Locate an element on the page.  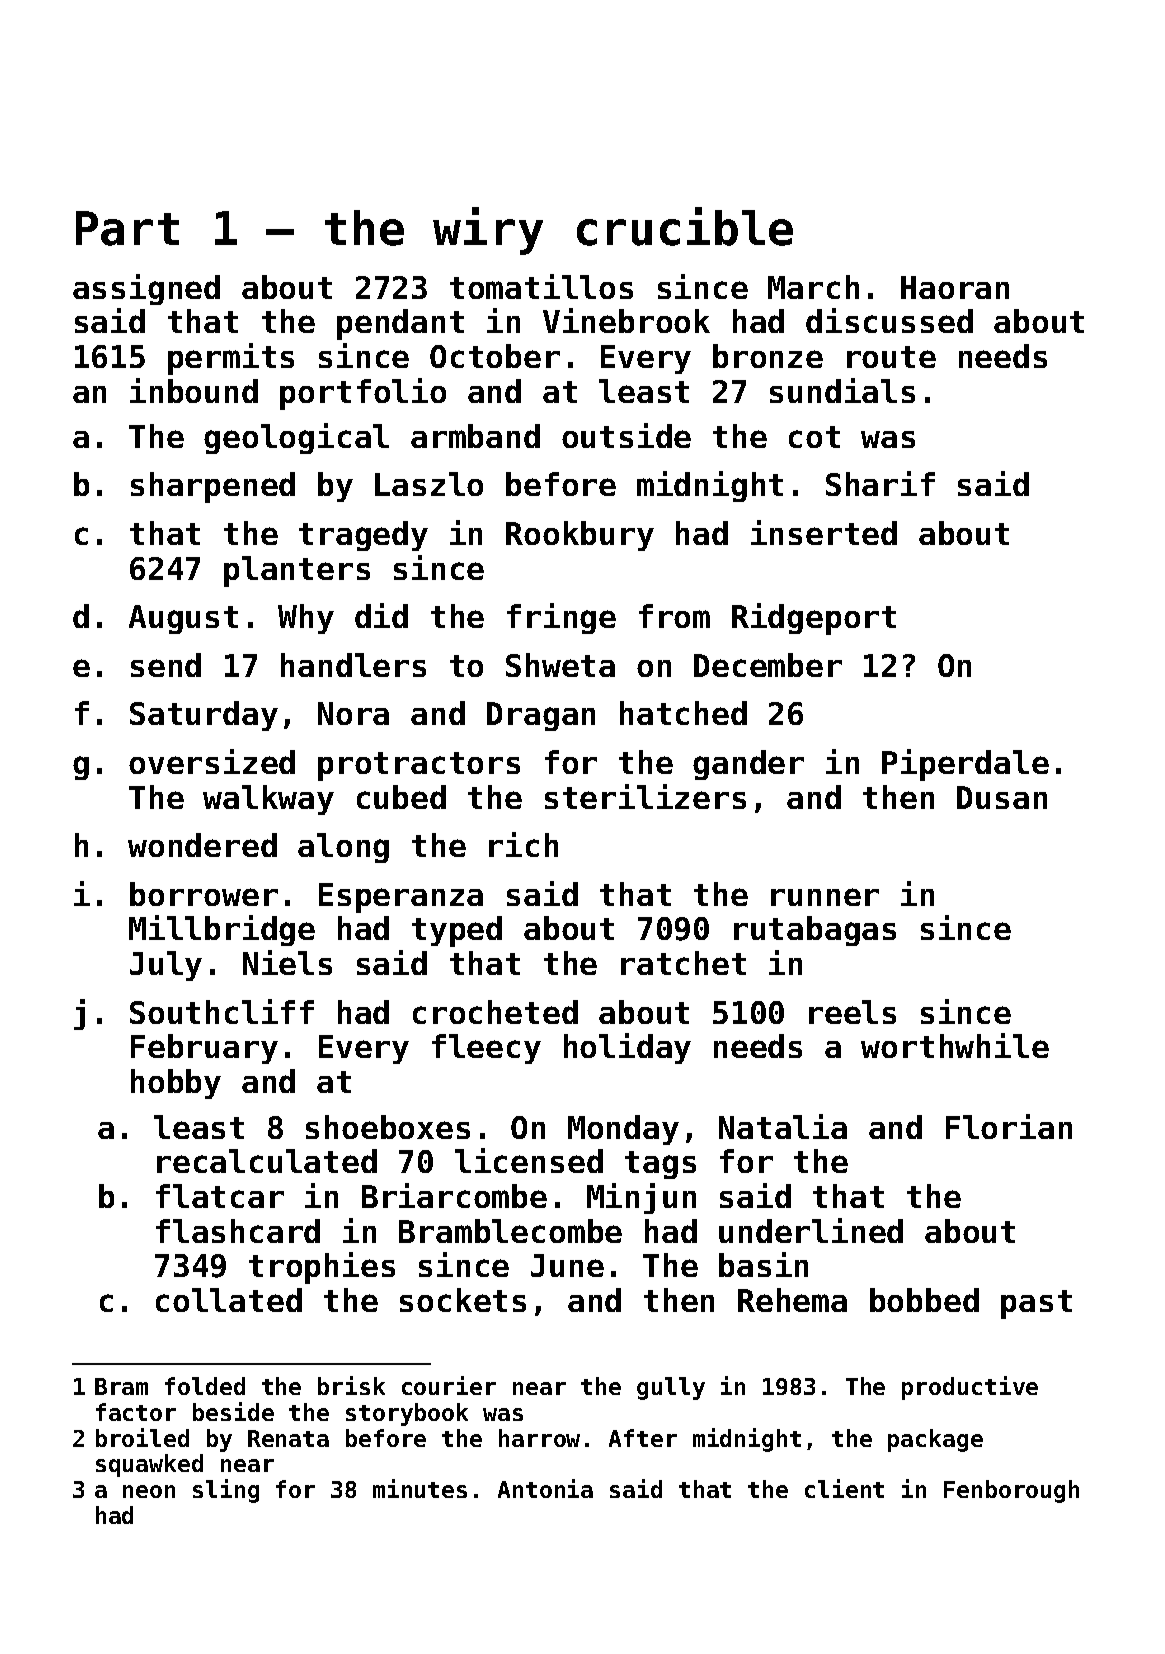
Saturday is located at coordinates (204, 716).
